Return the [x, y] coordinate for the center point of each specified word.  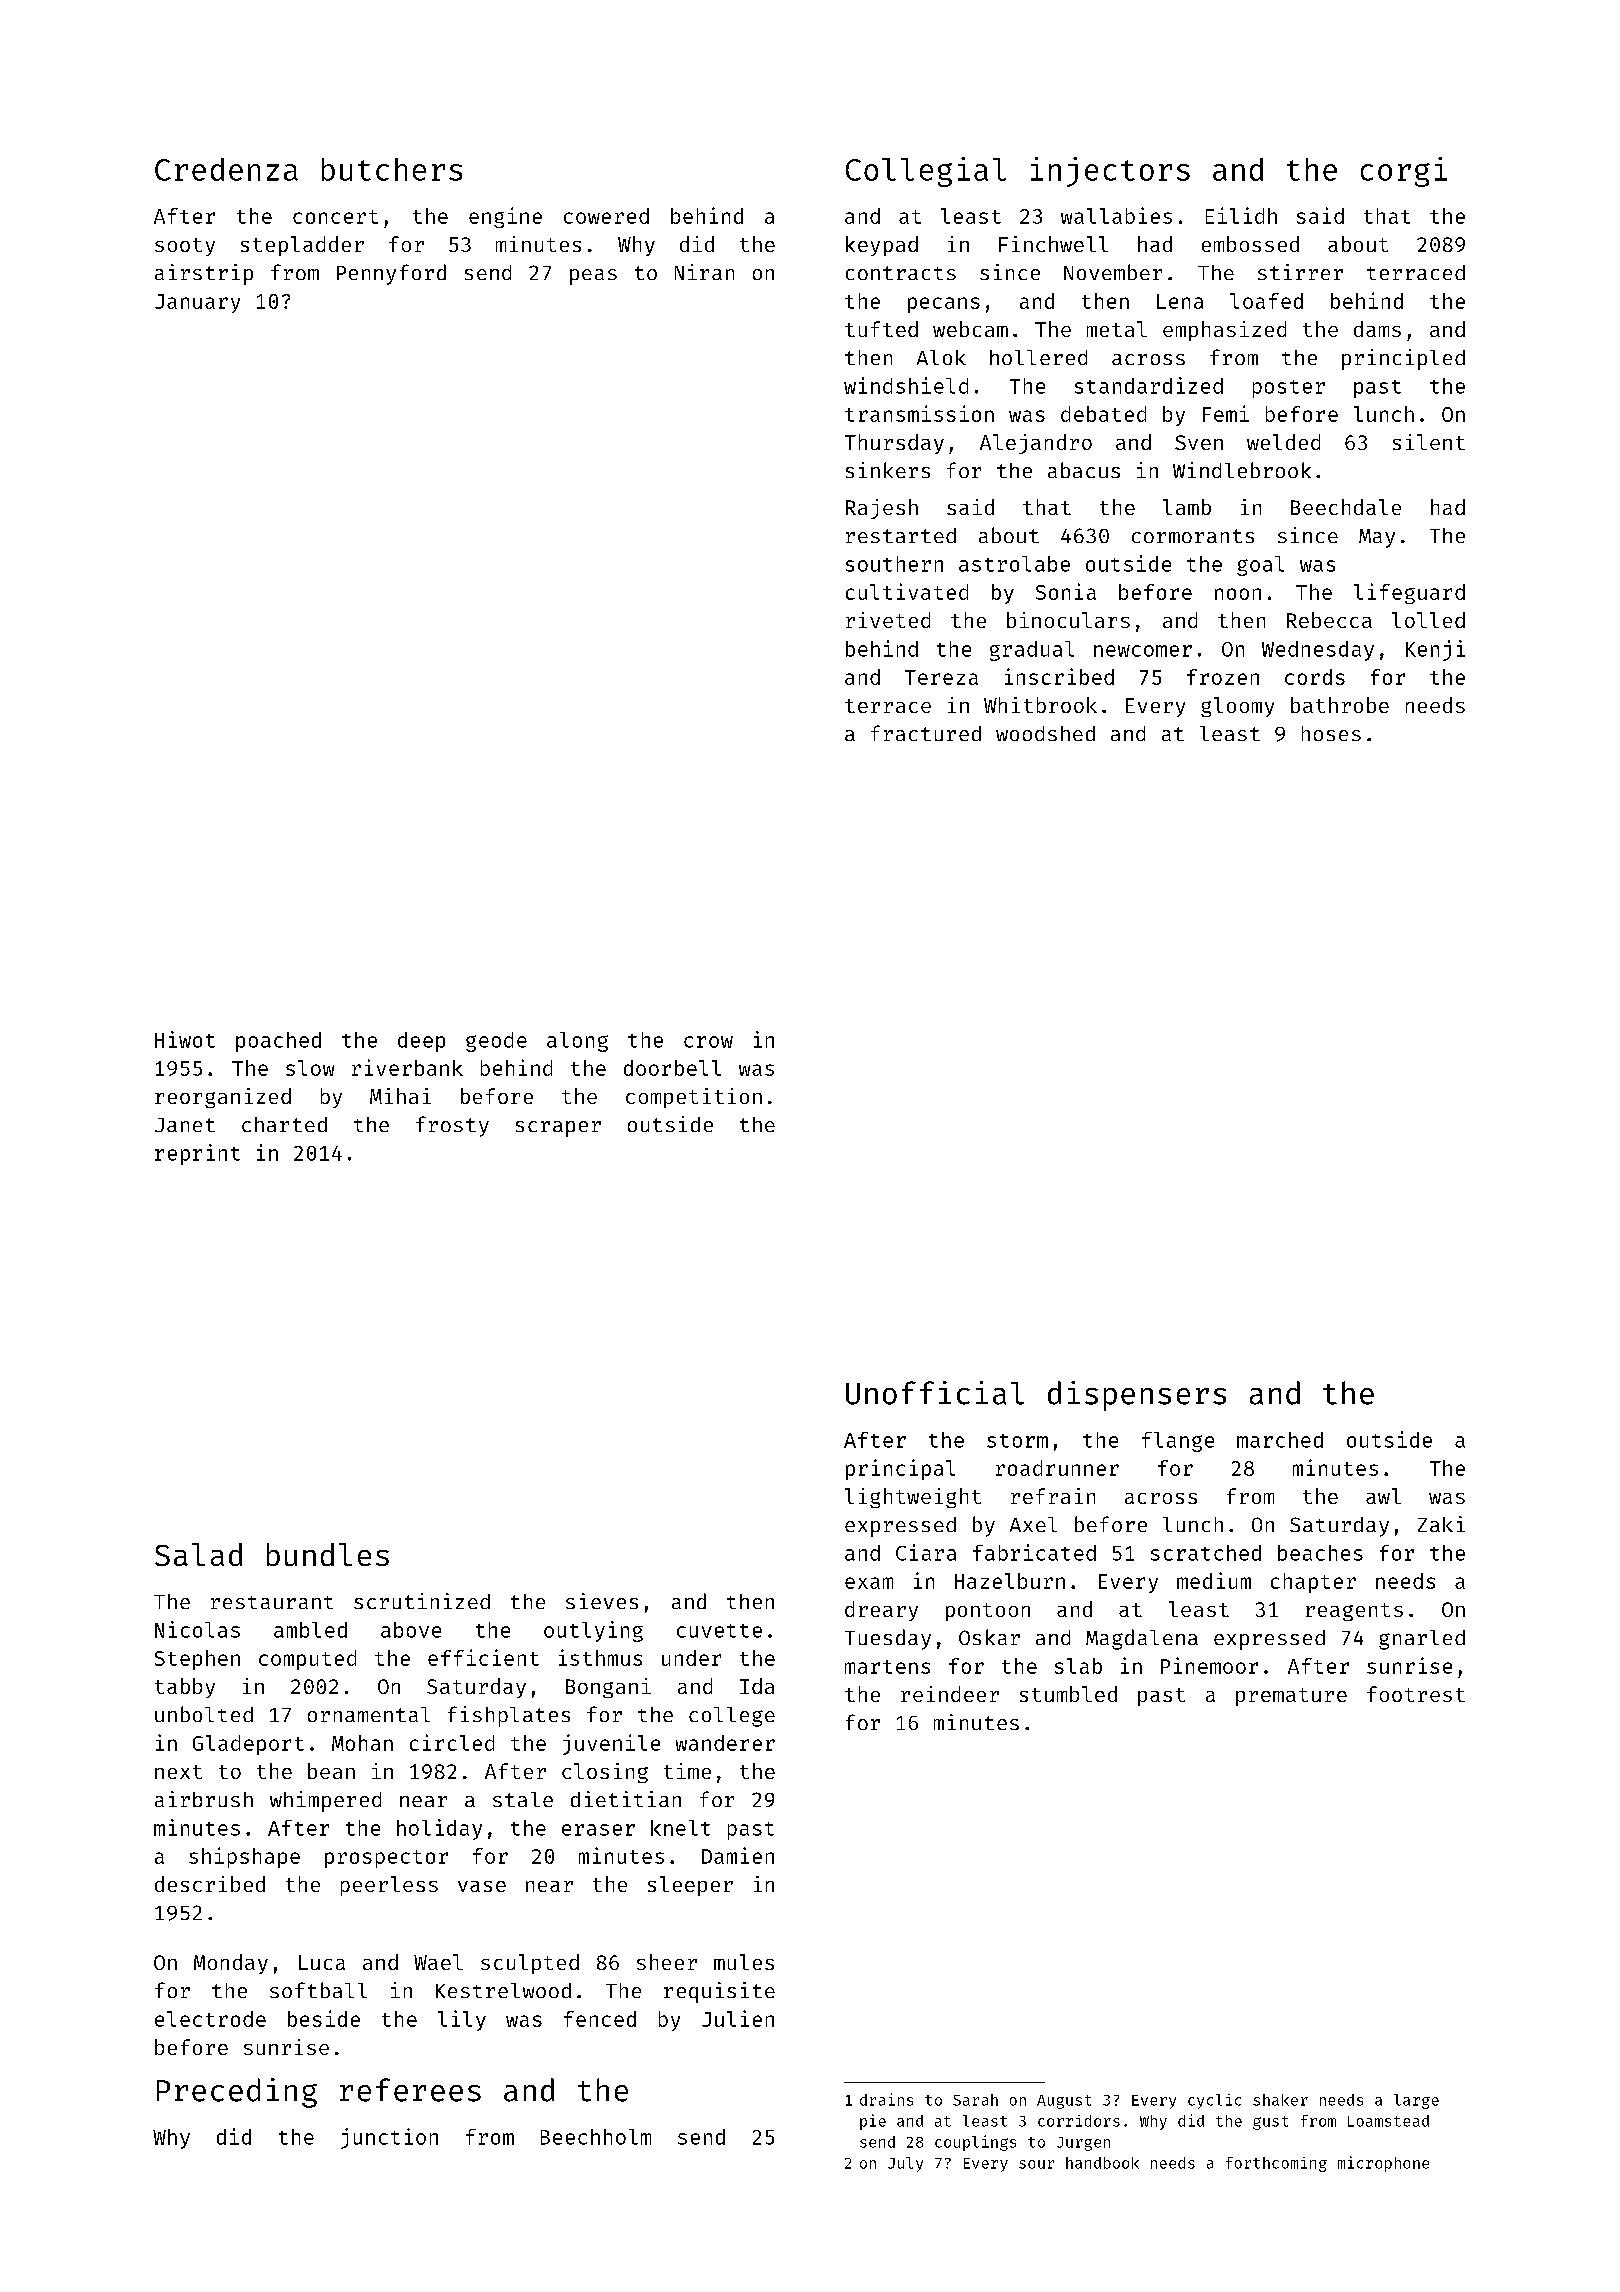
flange [1178, 1442]
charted [284, 1124]
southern [894, 564]
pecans [944, 305]
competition [694, 1098]
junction [389, 2138]
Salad [198, 1554]
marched [1280, 1440]
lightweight [913, 1498]
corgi [1404, 172]
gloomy [1237, 707]
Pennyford [391, 274]
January [197, 303]
